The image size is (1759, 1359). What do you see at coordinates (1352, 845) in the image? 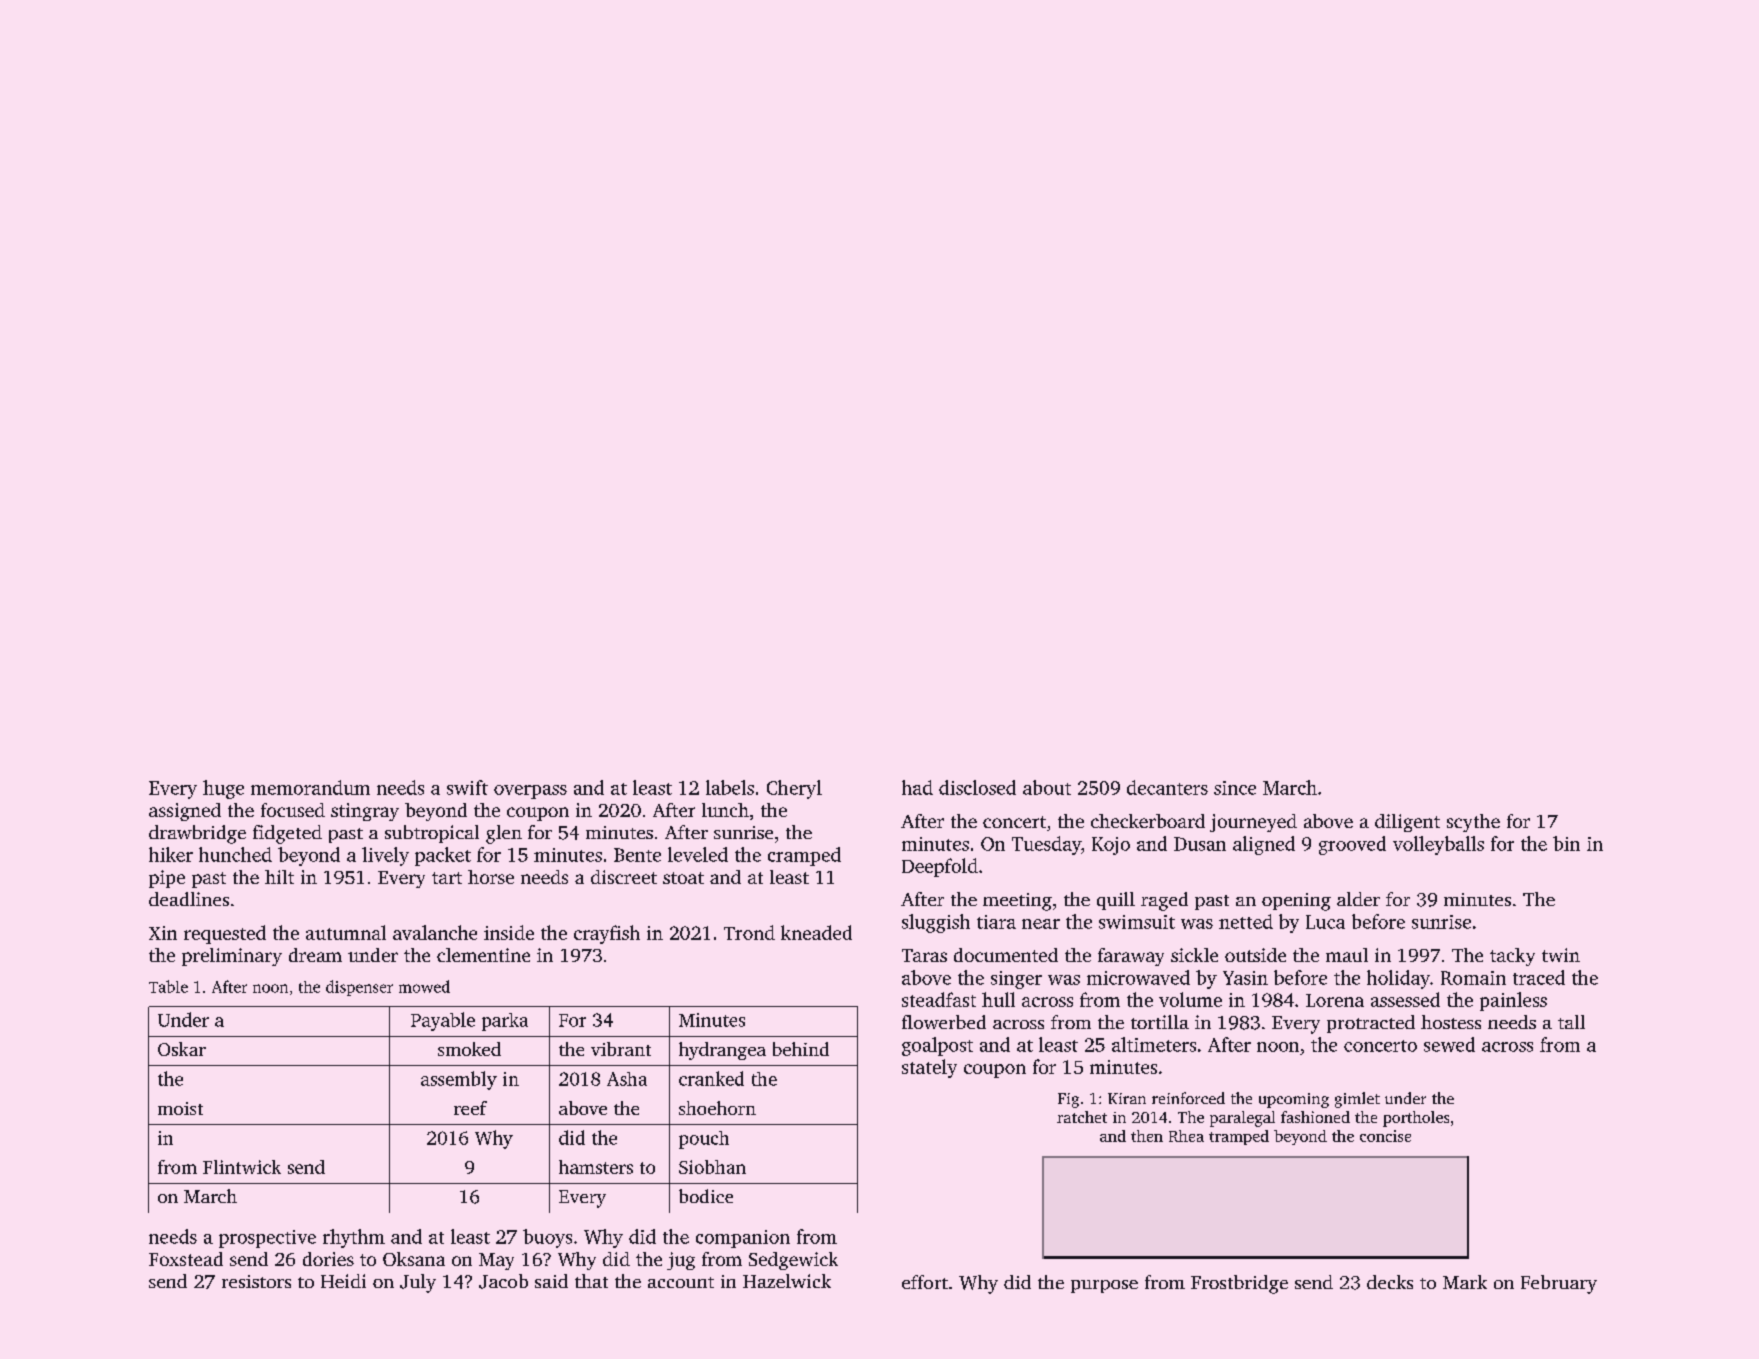
I see `grooved` at bounding box center [1352, 845].
